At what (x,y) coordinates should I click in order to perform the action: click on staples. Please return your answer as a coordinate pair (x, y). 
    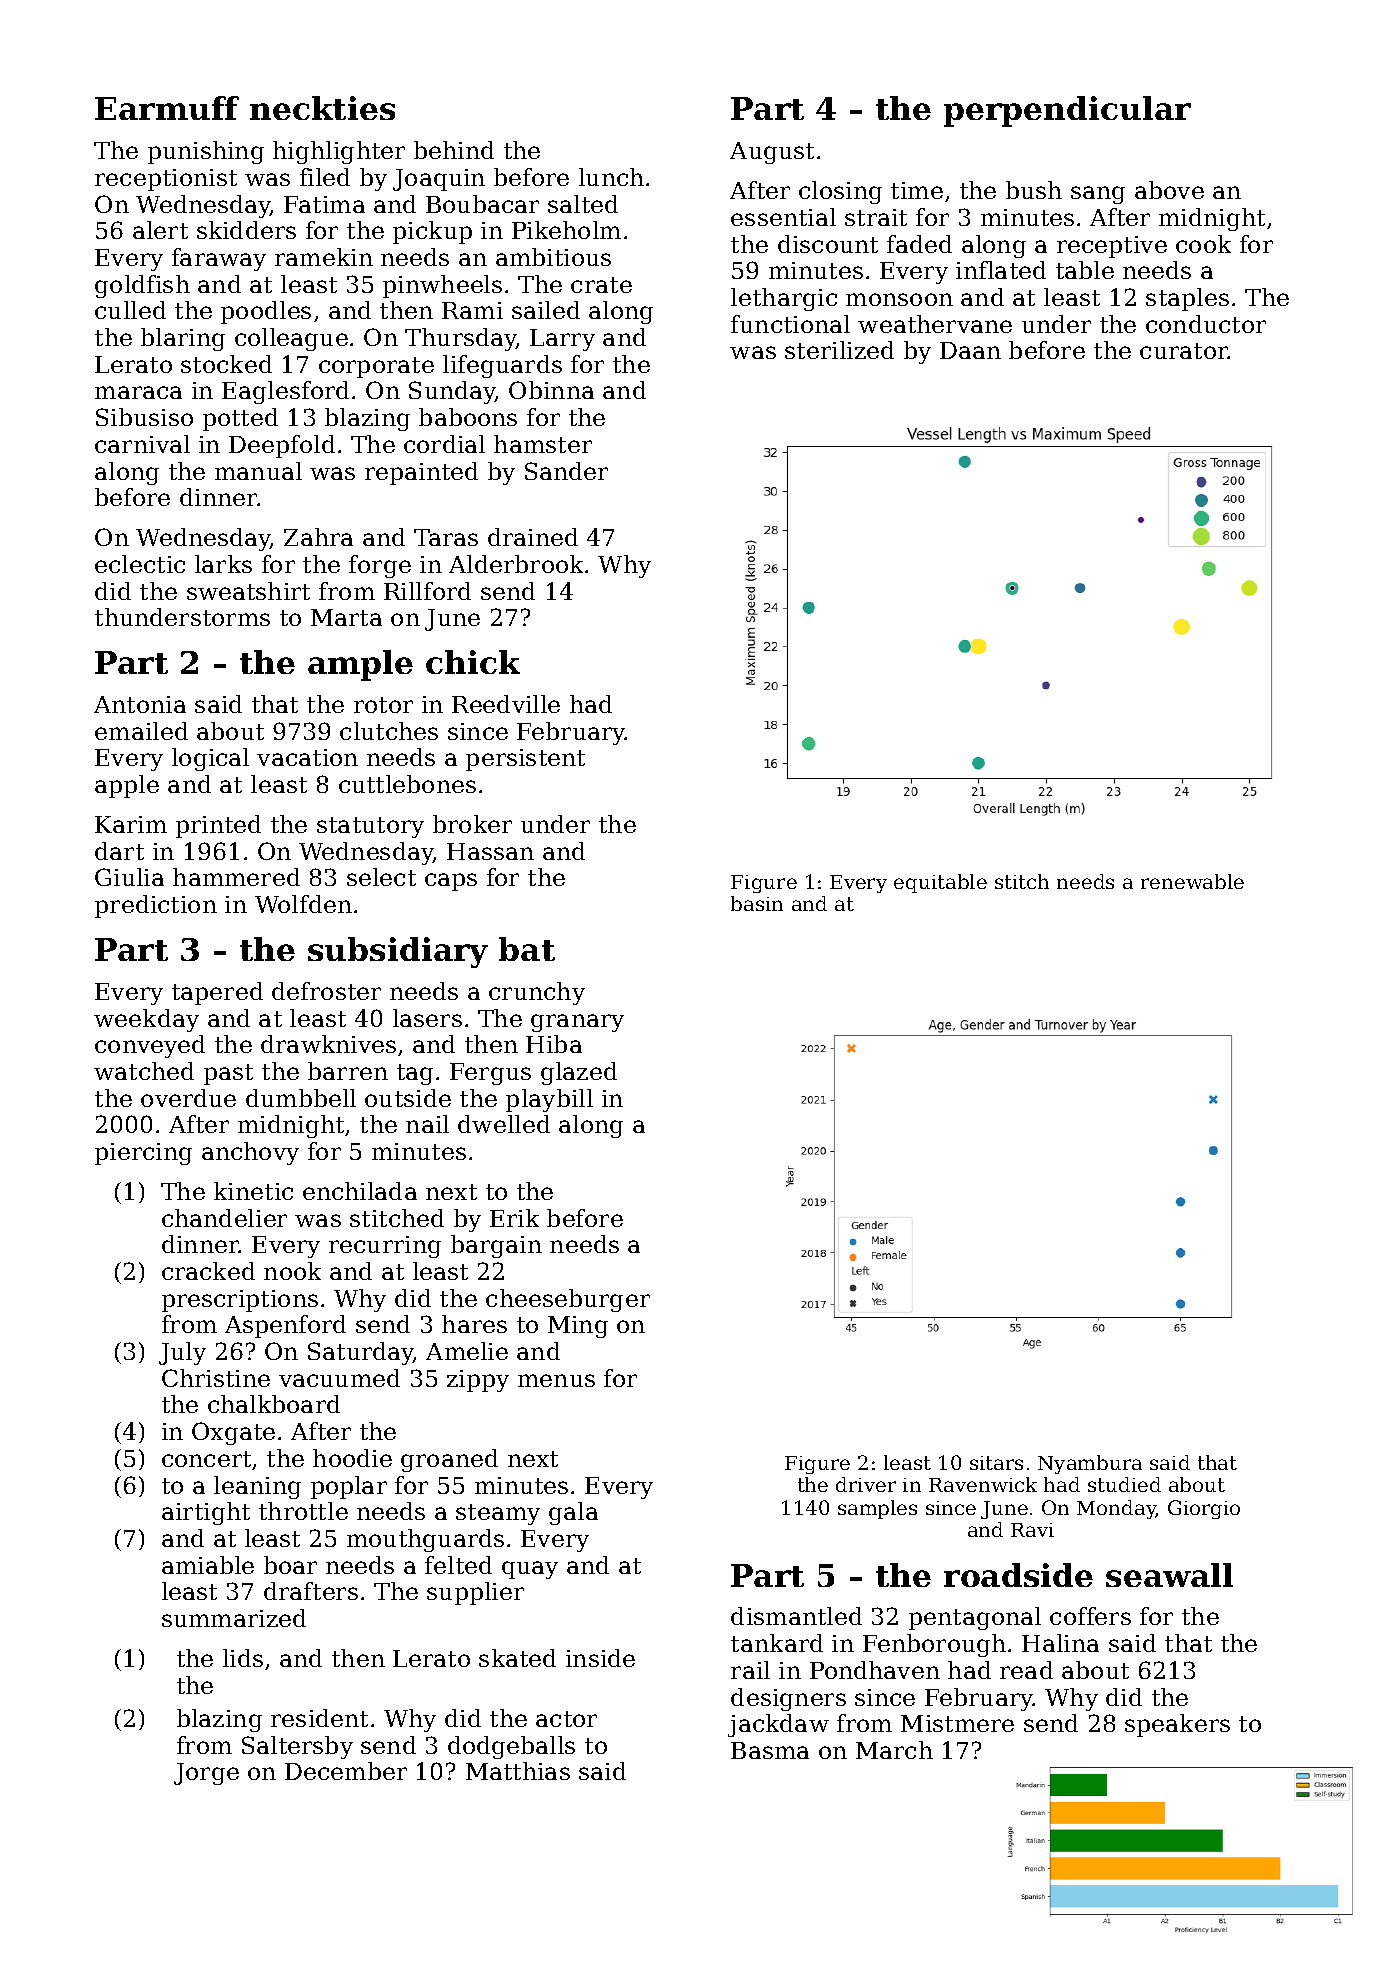
    Looking at the image, I should click on (1187, 299).
